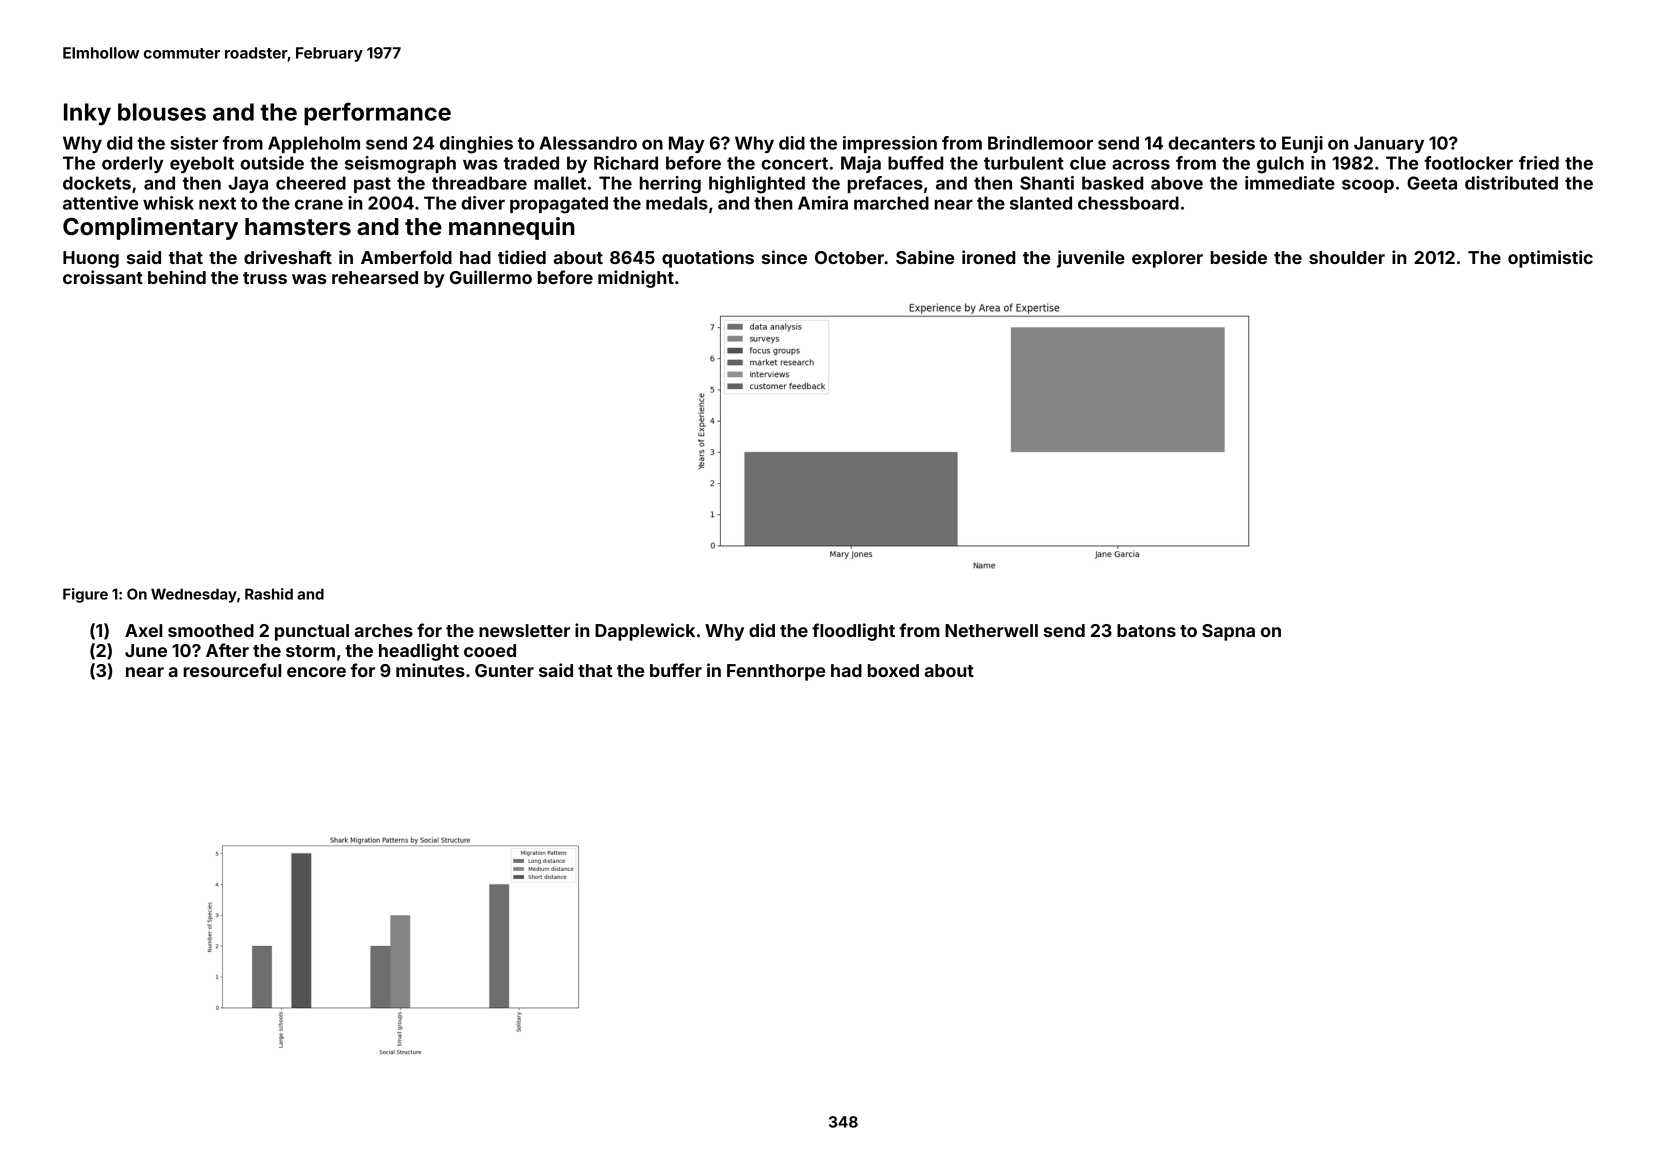 This screenshot has width=1656, height=1171. I want to click on blouses, so click(162, 112).
